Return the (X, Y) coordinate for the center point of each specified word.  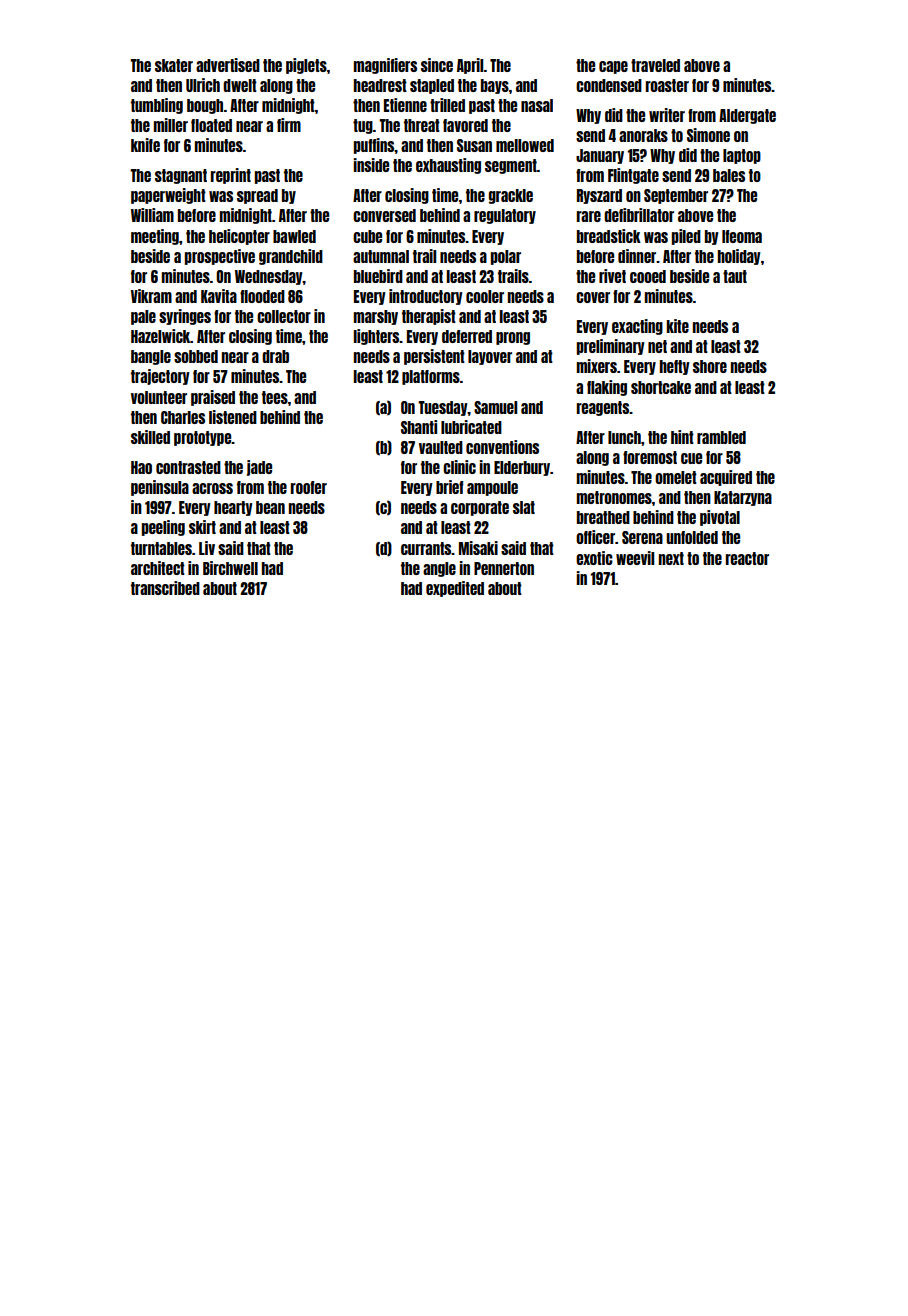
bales (729, 175)
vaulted (441, 447)
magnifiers (385, 66)
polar (506, 257)
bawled (294, 236)
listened (233, 417)
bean (270, 507)
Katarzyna (743, 498)
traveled (655, 65)
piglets (306, 66)
